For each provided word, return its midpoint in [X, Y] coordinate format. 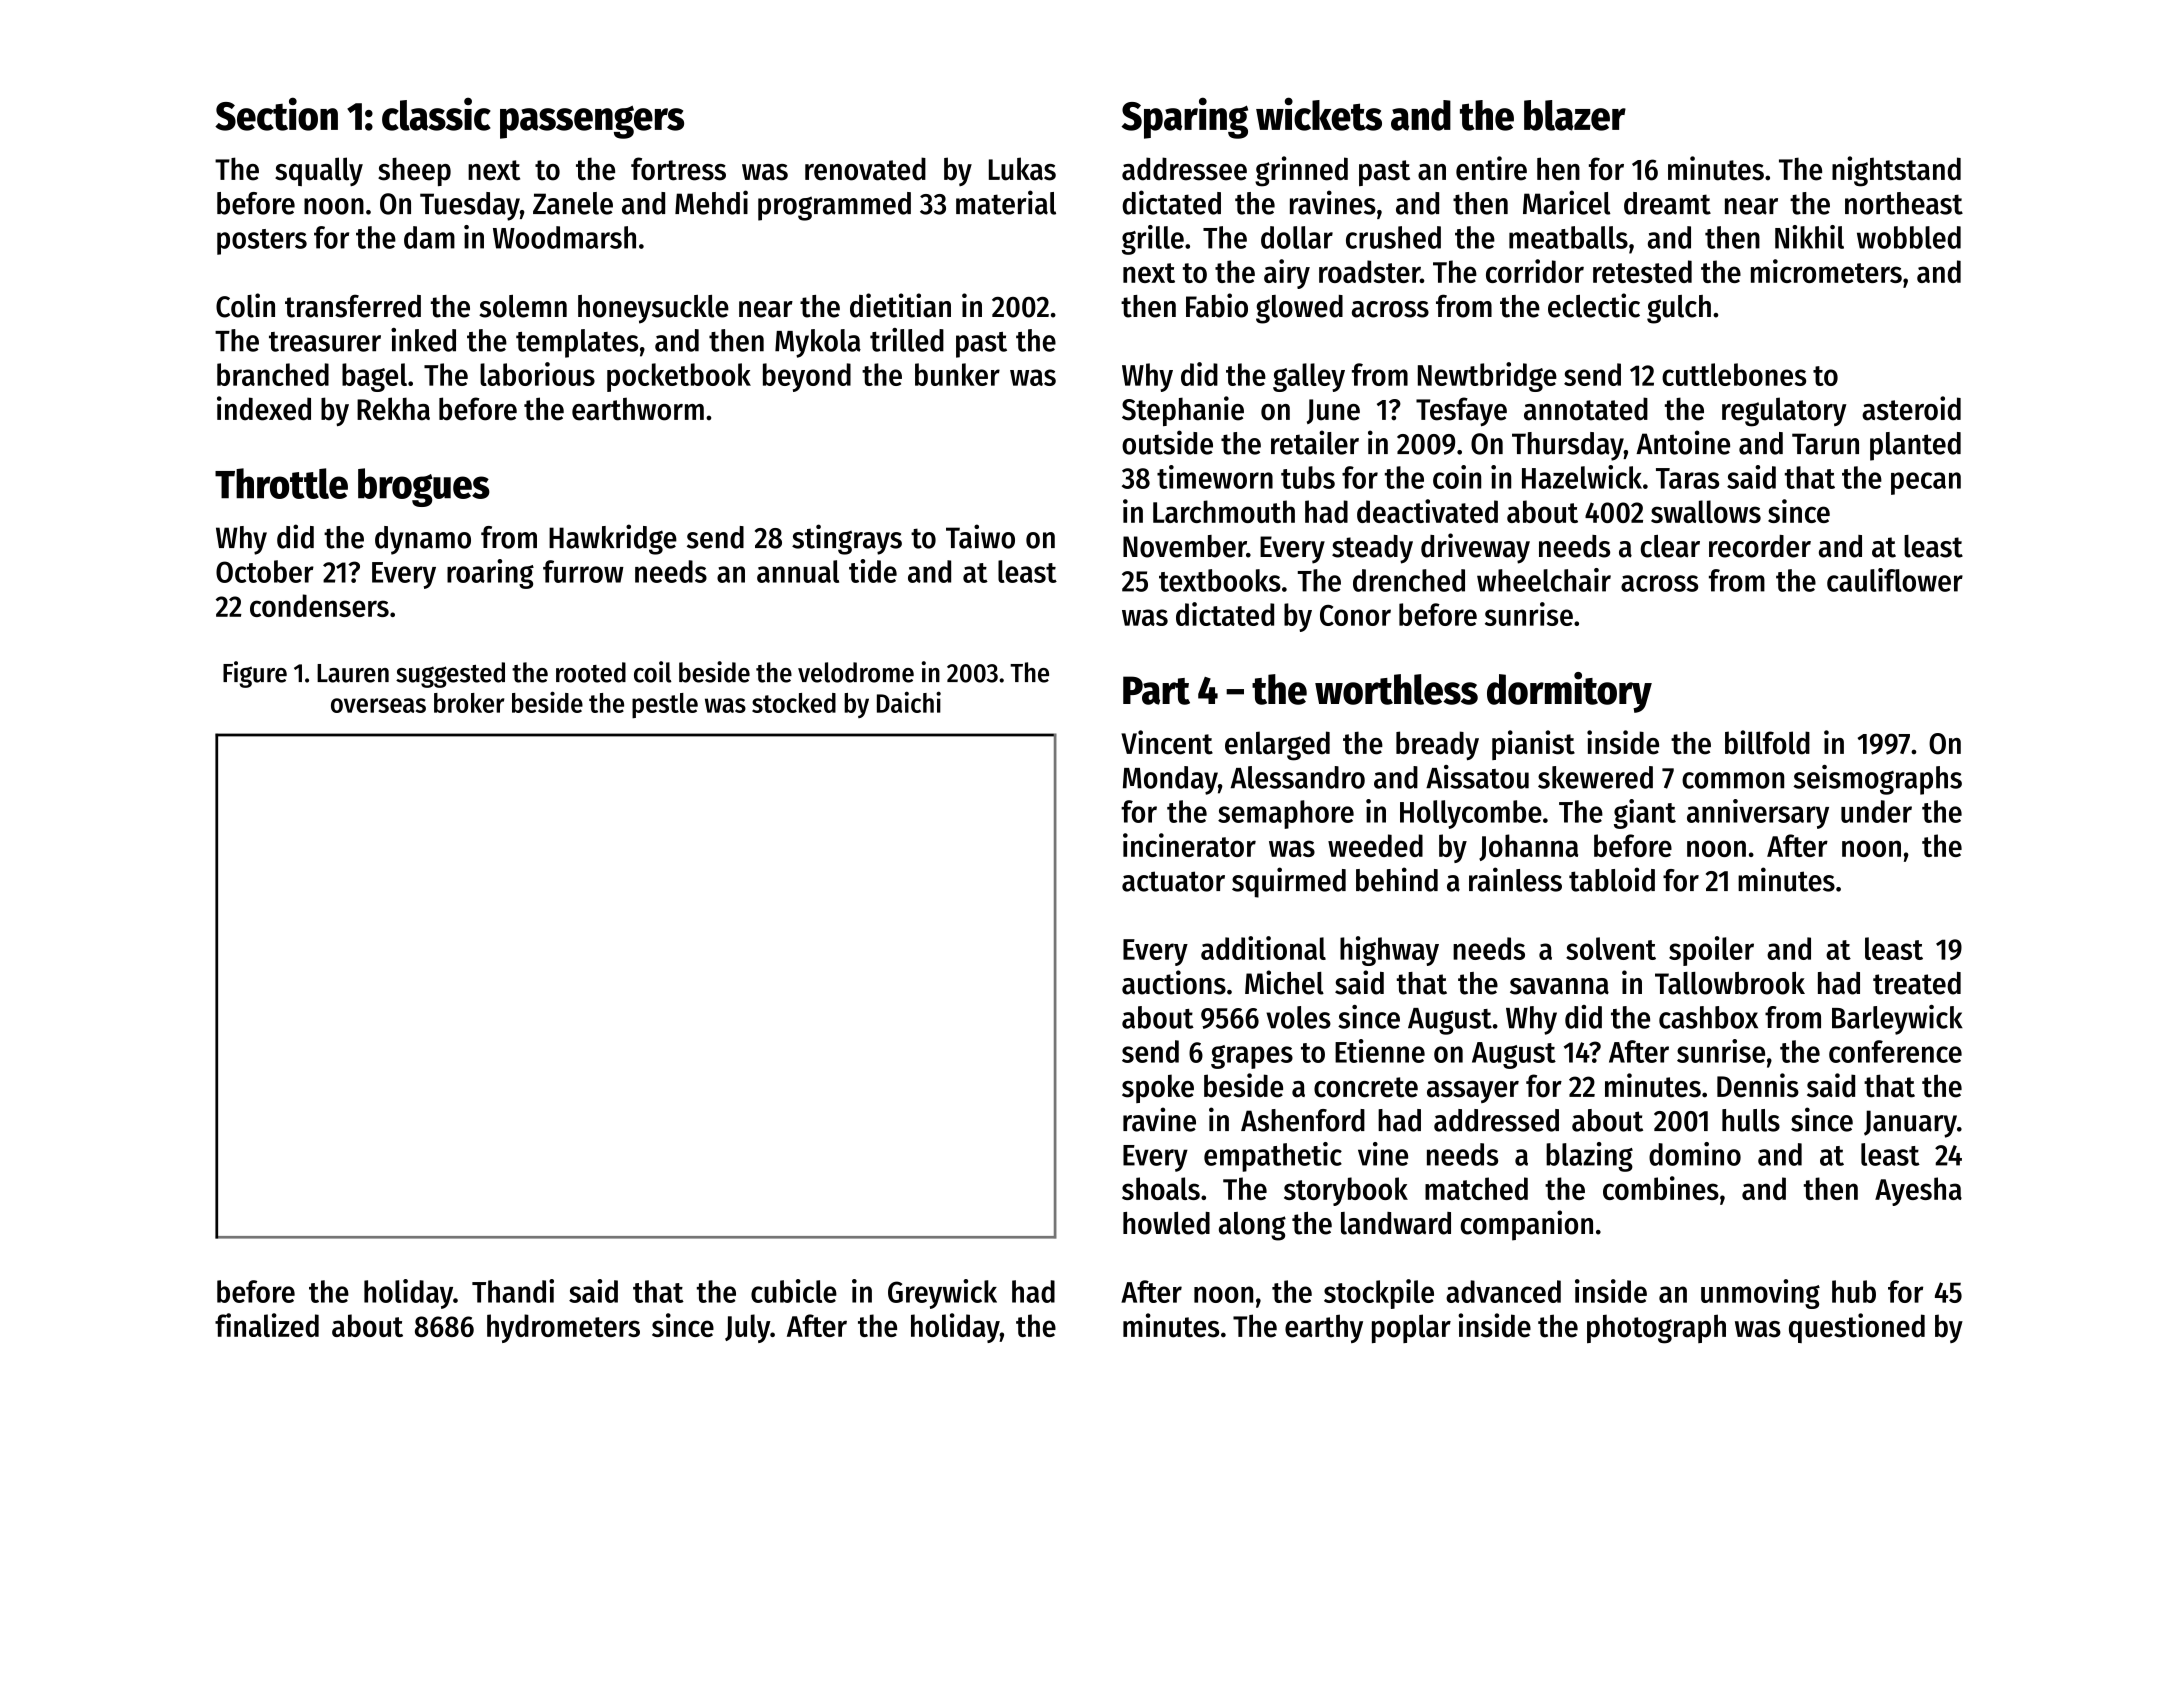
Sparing [1184, 118]
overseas [378, 705]
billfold [1767, 742]
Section [276, 114]
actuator [1173, 881]
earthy [1324, 1328]
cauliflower [1895, 580]
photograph [1656, 1329]
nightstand [1896, 171]
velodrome [856, 672]
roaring [490, 574]
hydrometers [563, 1328]
